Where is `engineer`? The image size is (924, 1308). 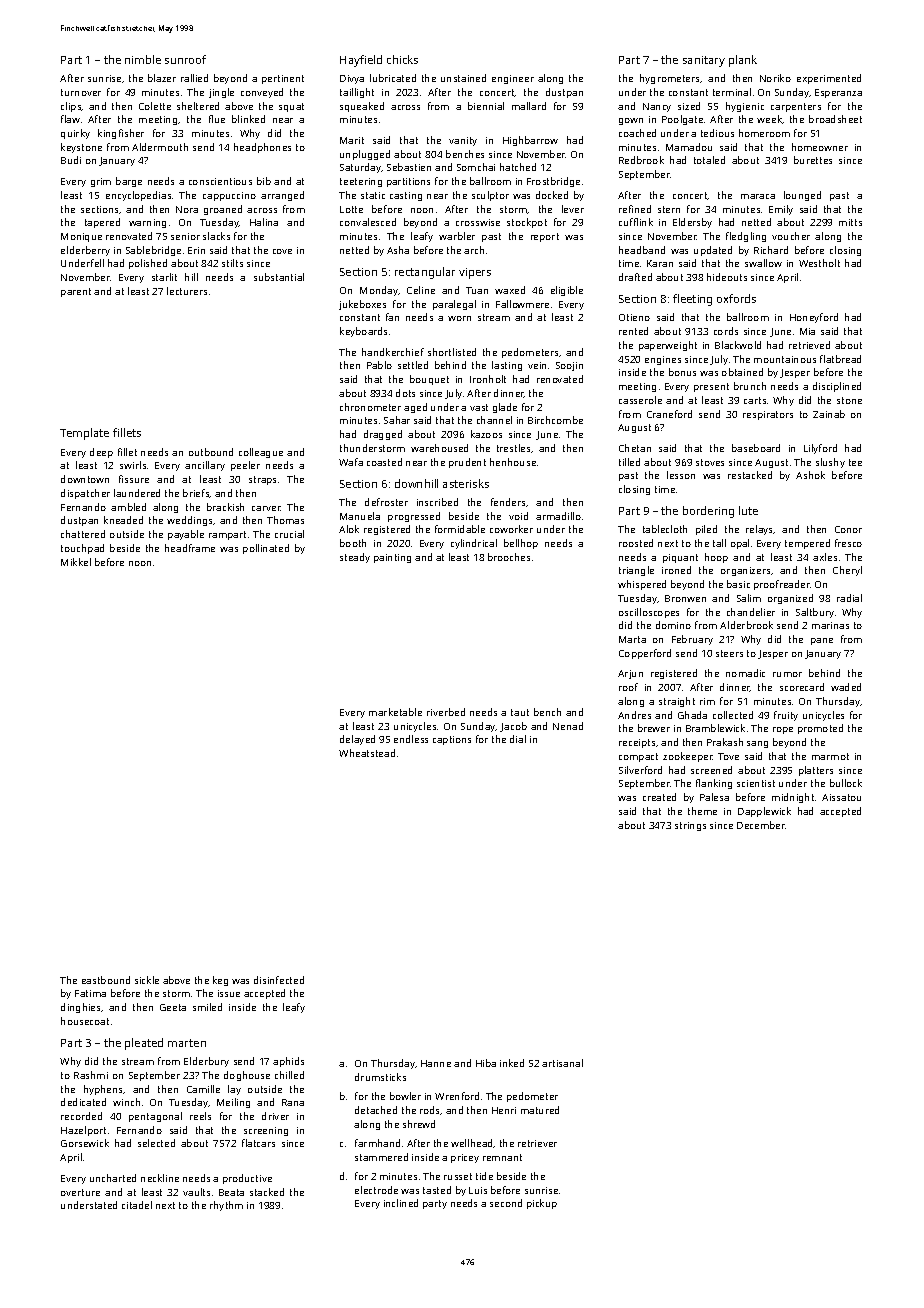
engineer is located at coordinates (513, 79).
